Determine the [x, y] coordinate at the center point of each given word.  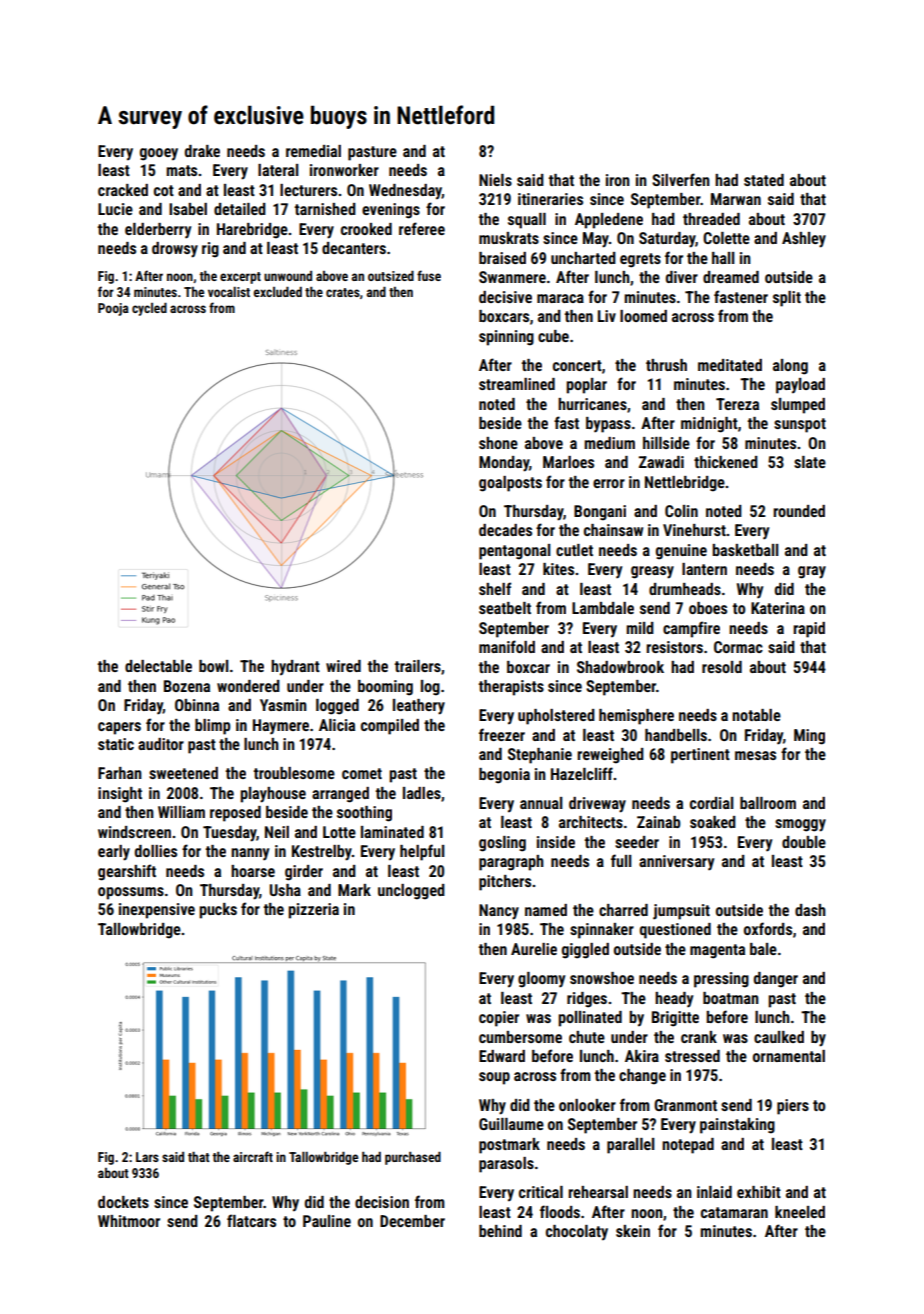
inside [556, 842]
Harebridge [252, 231]
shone [498, 443]
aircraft [253, 1156]
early [114, 853]
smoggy [800, 825]
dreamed [731, 277]
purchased [413, 1158]
